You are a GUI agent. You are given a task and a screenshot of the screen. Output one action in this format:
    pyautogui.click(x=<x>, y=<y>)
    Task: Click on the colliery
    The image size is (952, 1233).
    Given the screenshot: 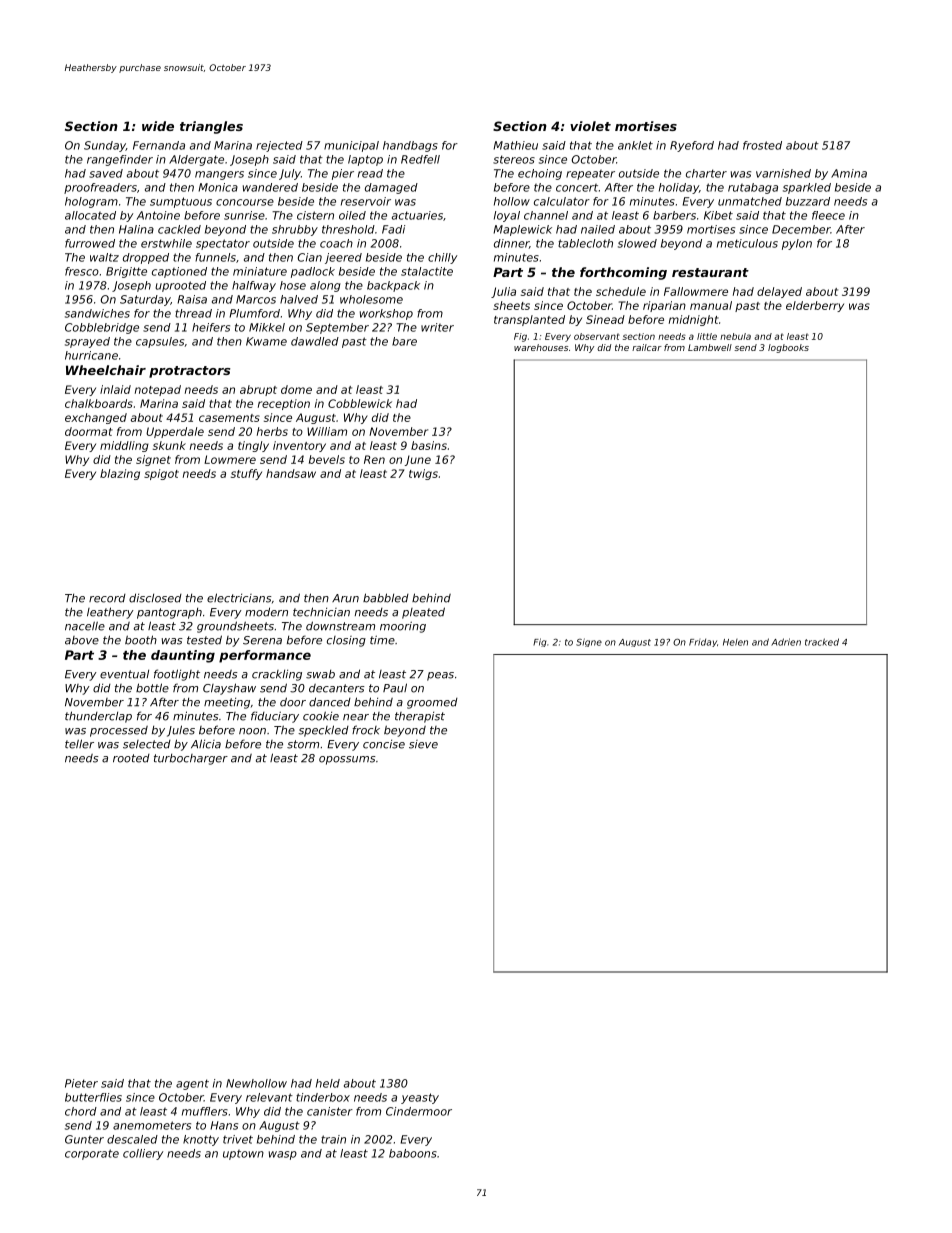 What is the action you would take?
    pyautogui.click(x=143, y=1154)
